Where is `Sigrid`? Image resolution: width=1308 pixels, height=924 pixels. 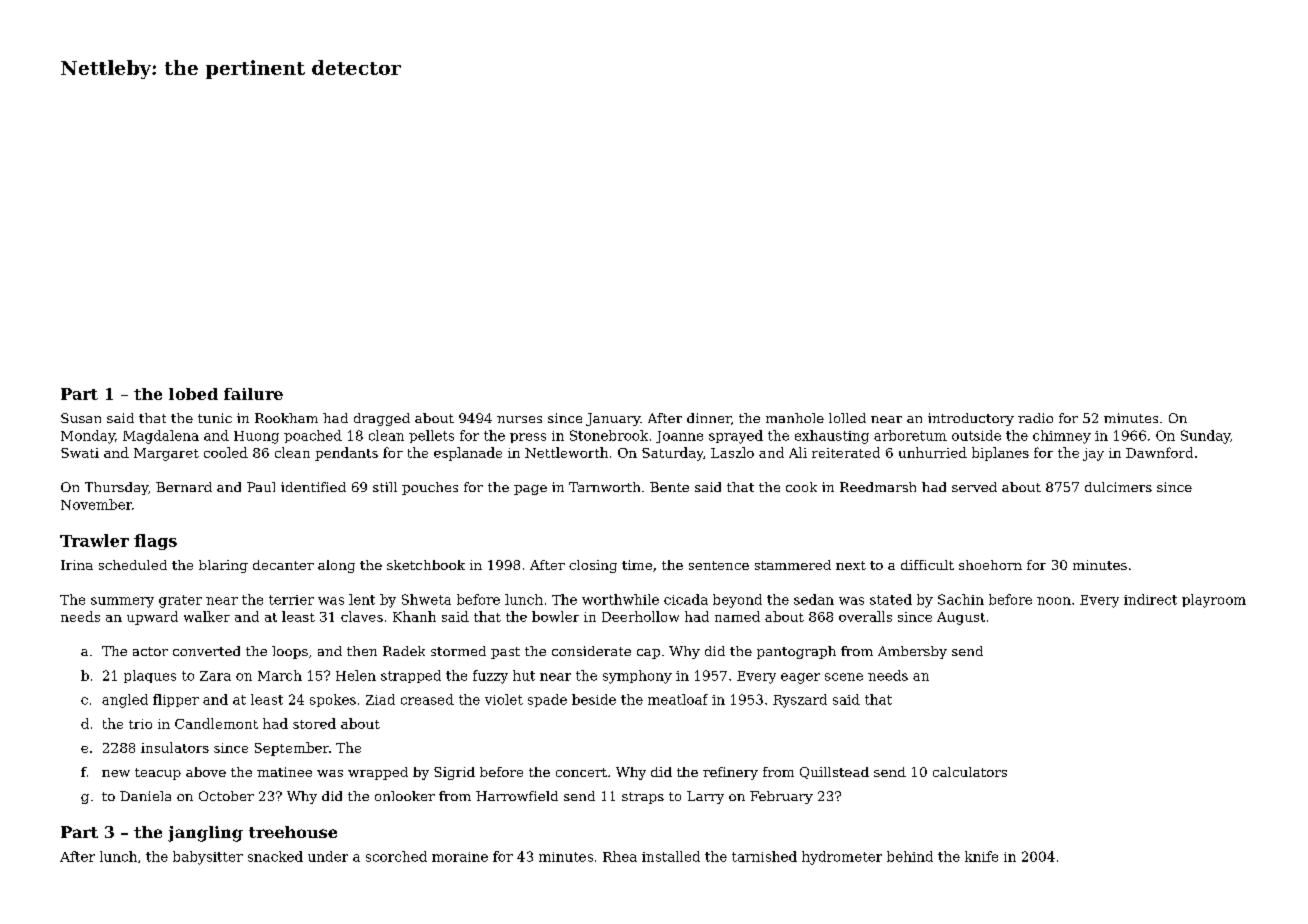
Sigrid is located at coordinates (454, 773).
